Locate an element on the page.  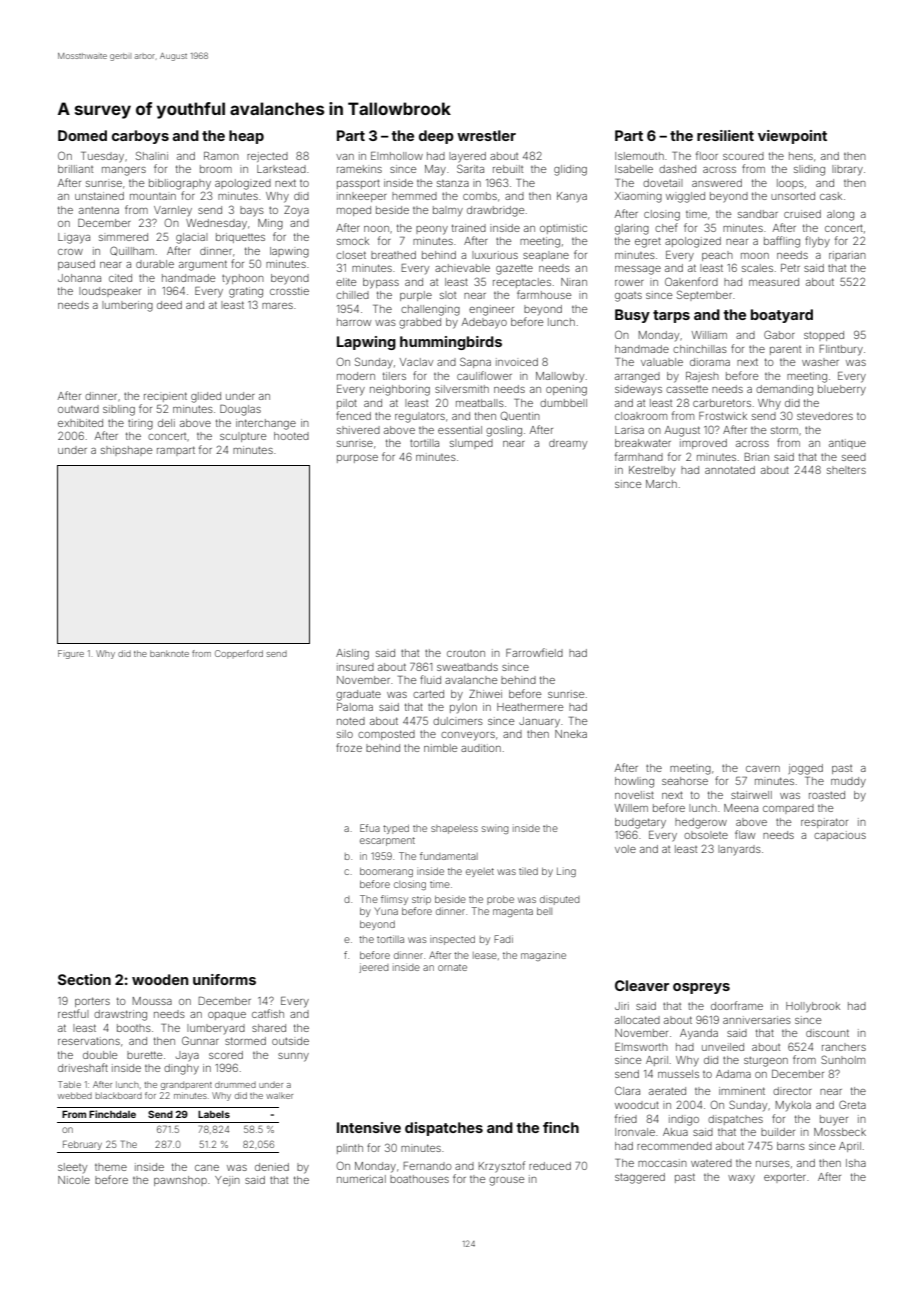
reduced is located at coordinates (550, 1166).
